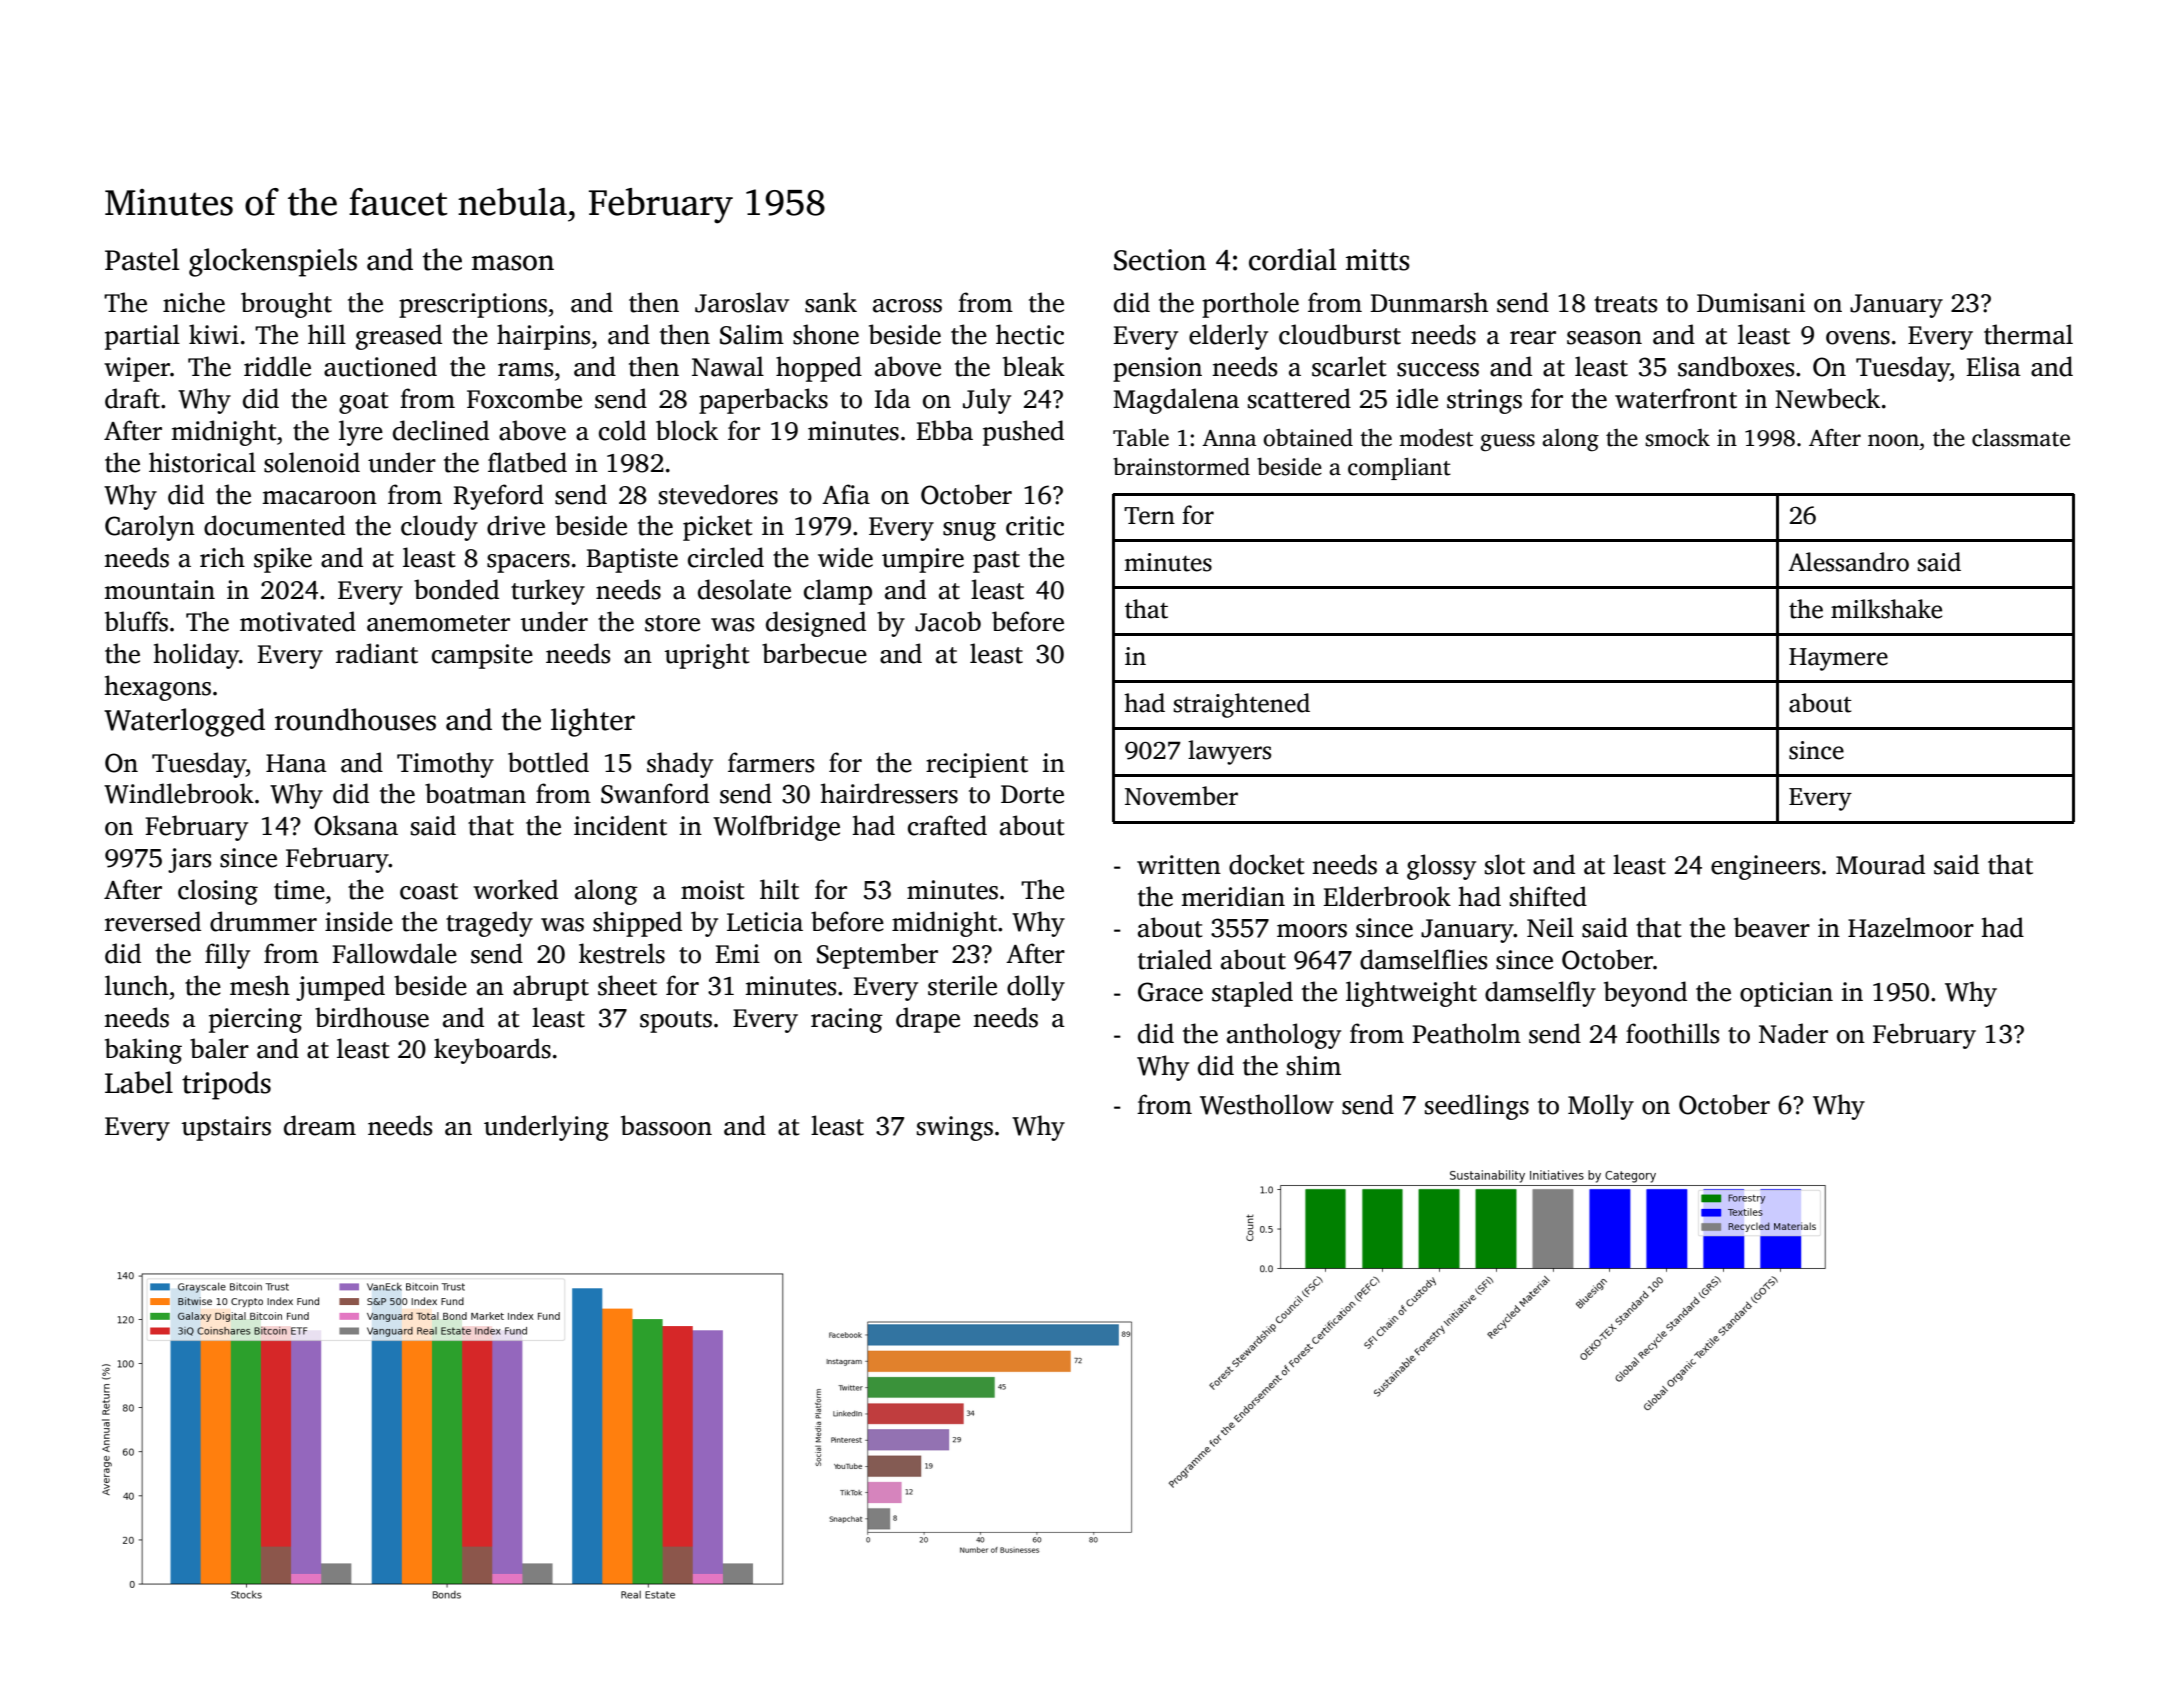 The width and height of the document is (2178, 1683). What do you see at coordinates (819, 369) in the document?
I see `hopped` at bounding box center [819, 369].
